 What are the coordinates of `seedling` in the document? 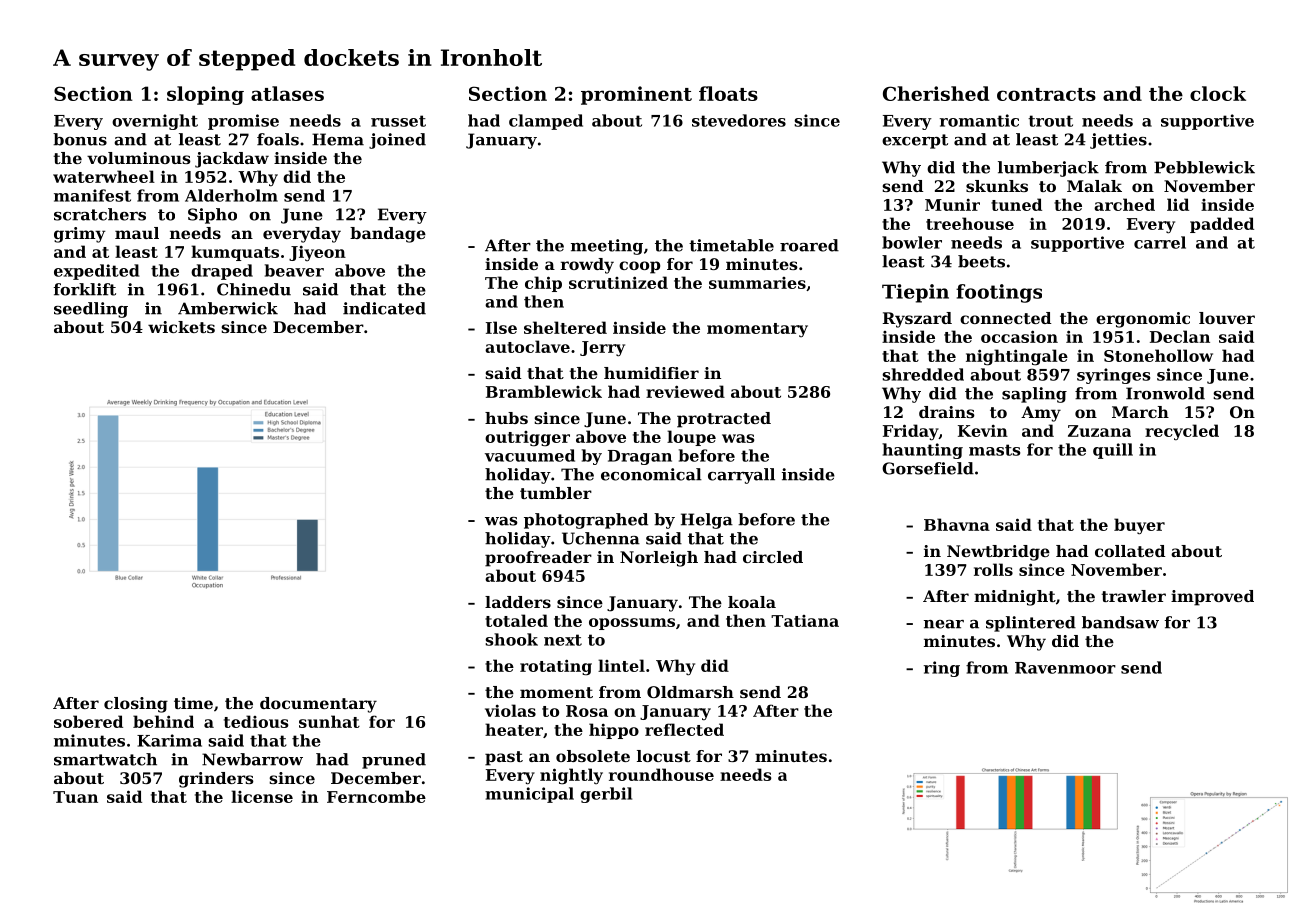 It's located at (91, 310).
